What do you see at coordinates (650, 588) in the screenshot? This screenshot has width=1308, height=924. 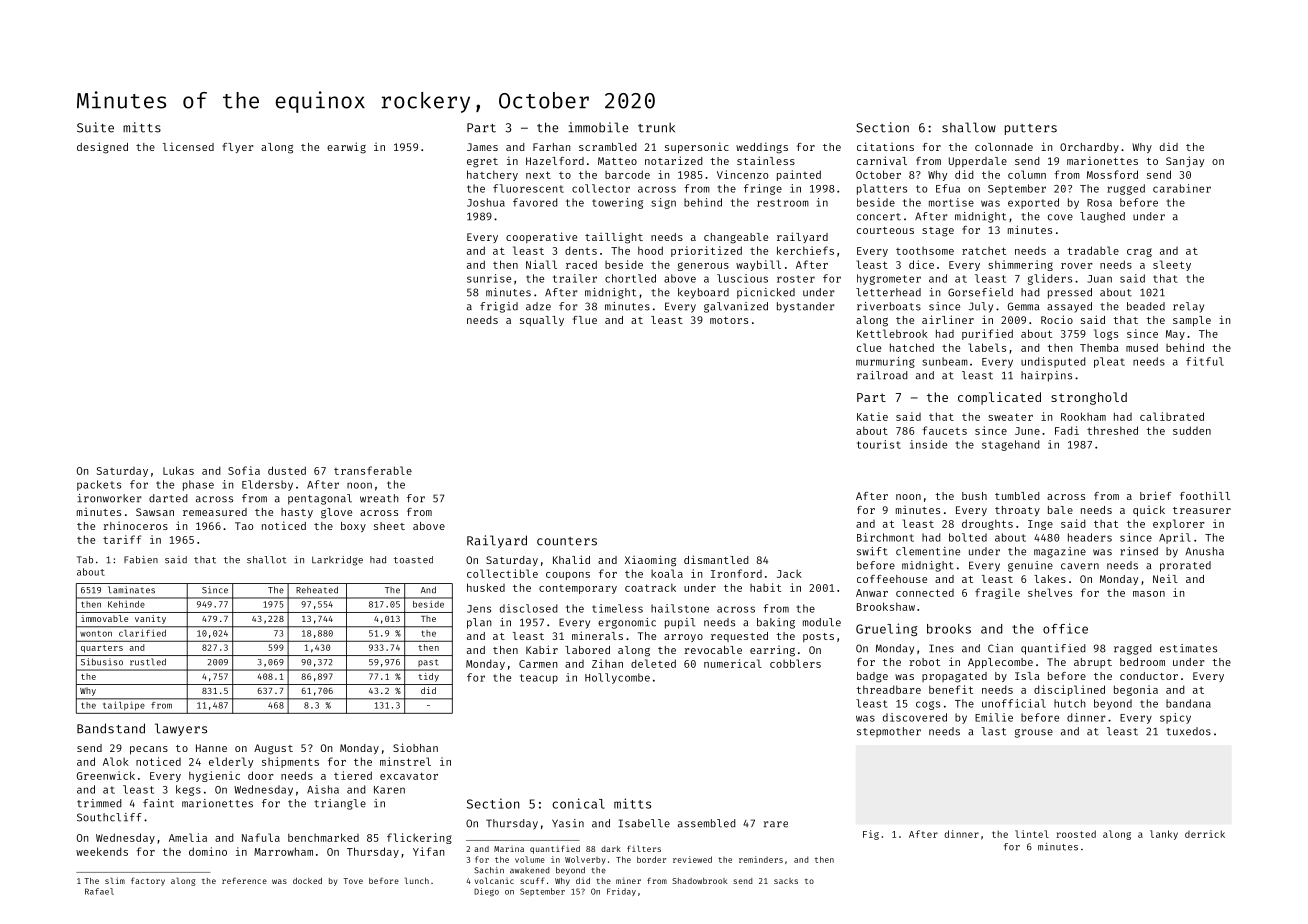 I see `coatrack` at bounding box center [650, 588].
